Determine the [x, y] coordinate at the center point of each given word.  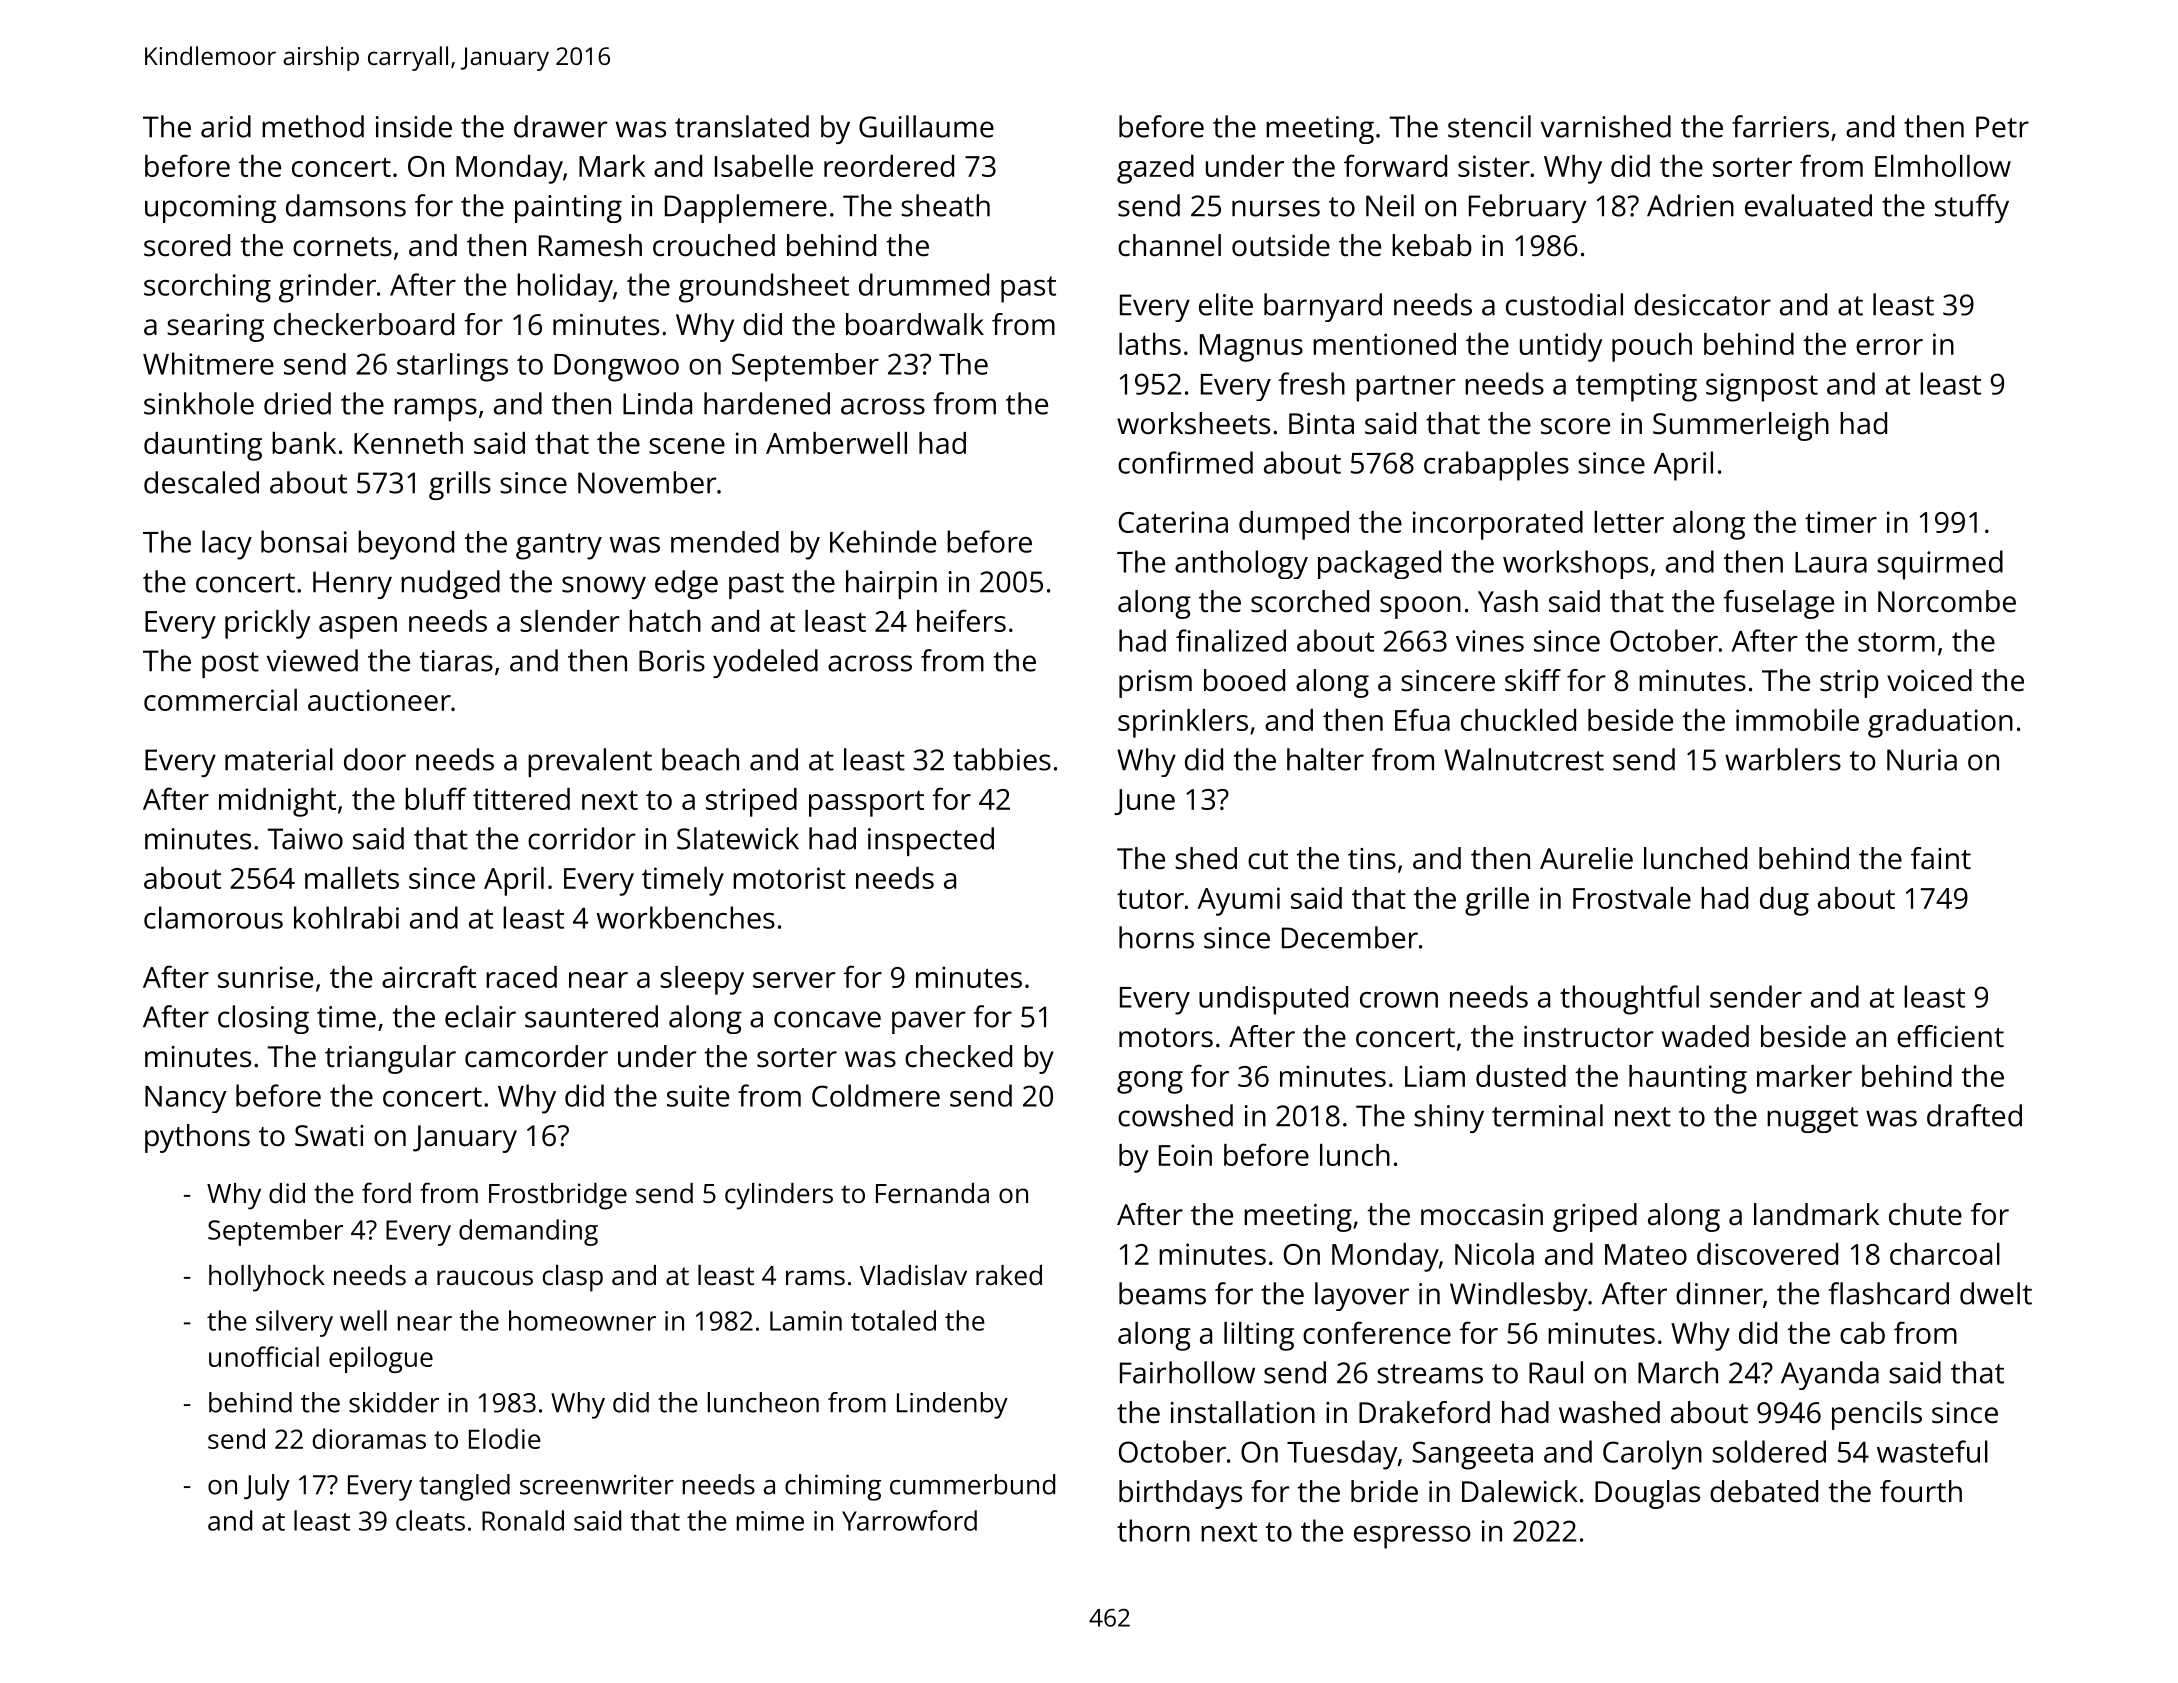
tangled [464, 1487]
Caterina [1173, 522]
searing [215, 328]
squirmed [1940, 565]
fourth [1921, 1491]
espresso [1412, 1537]
